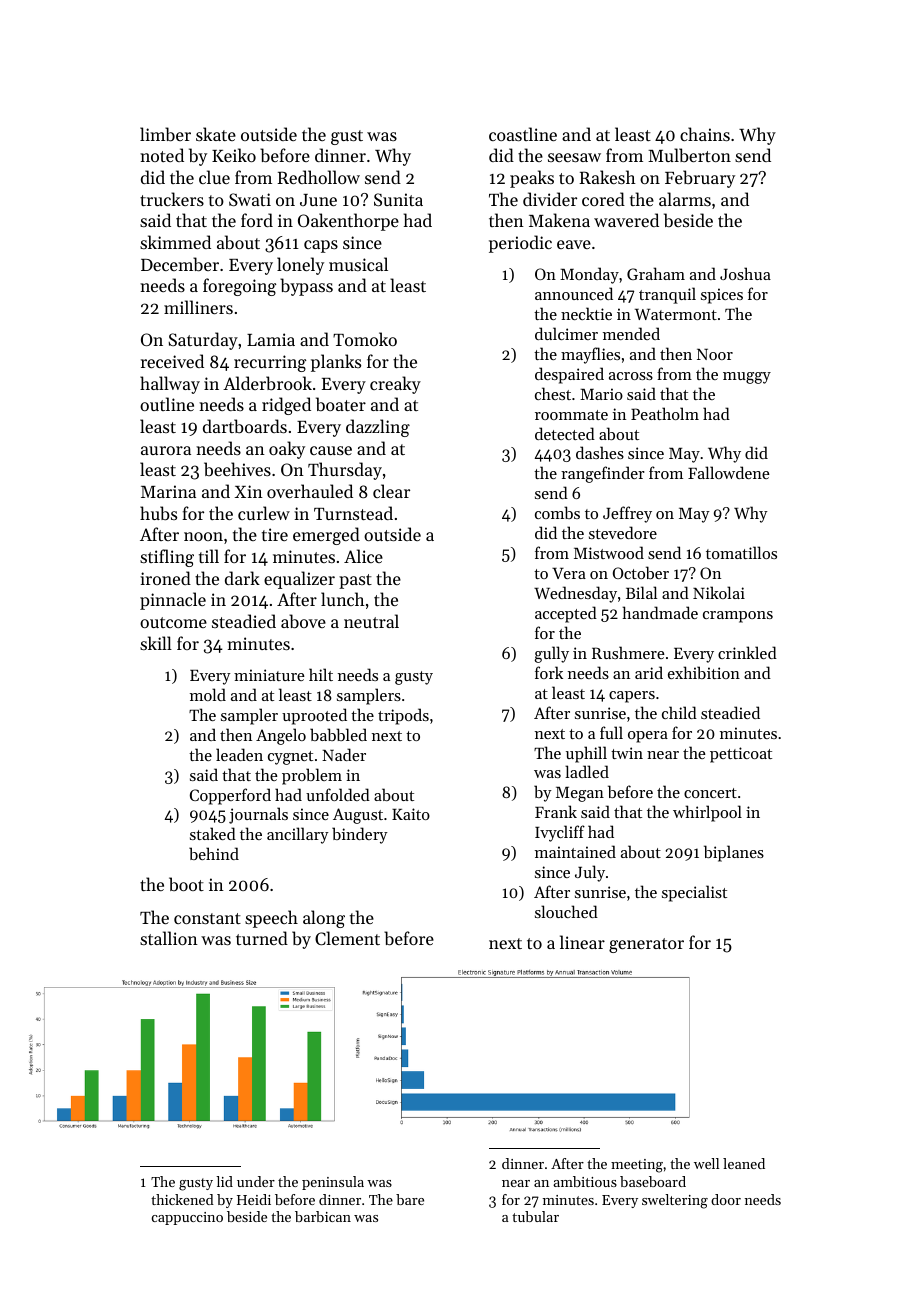  What do you see at coordinates (165, 134) in the image?
I see `limber` at bounding box center [165, 134].
